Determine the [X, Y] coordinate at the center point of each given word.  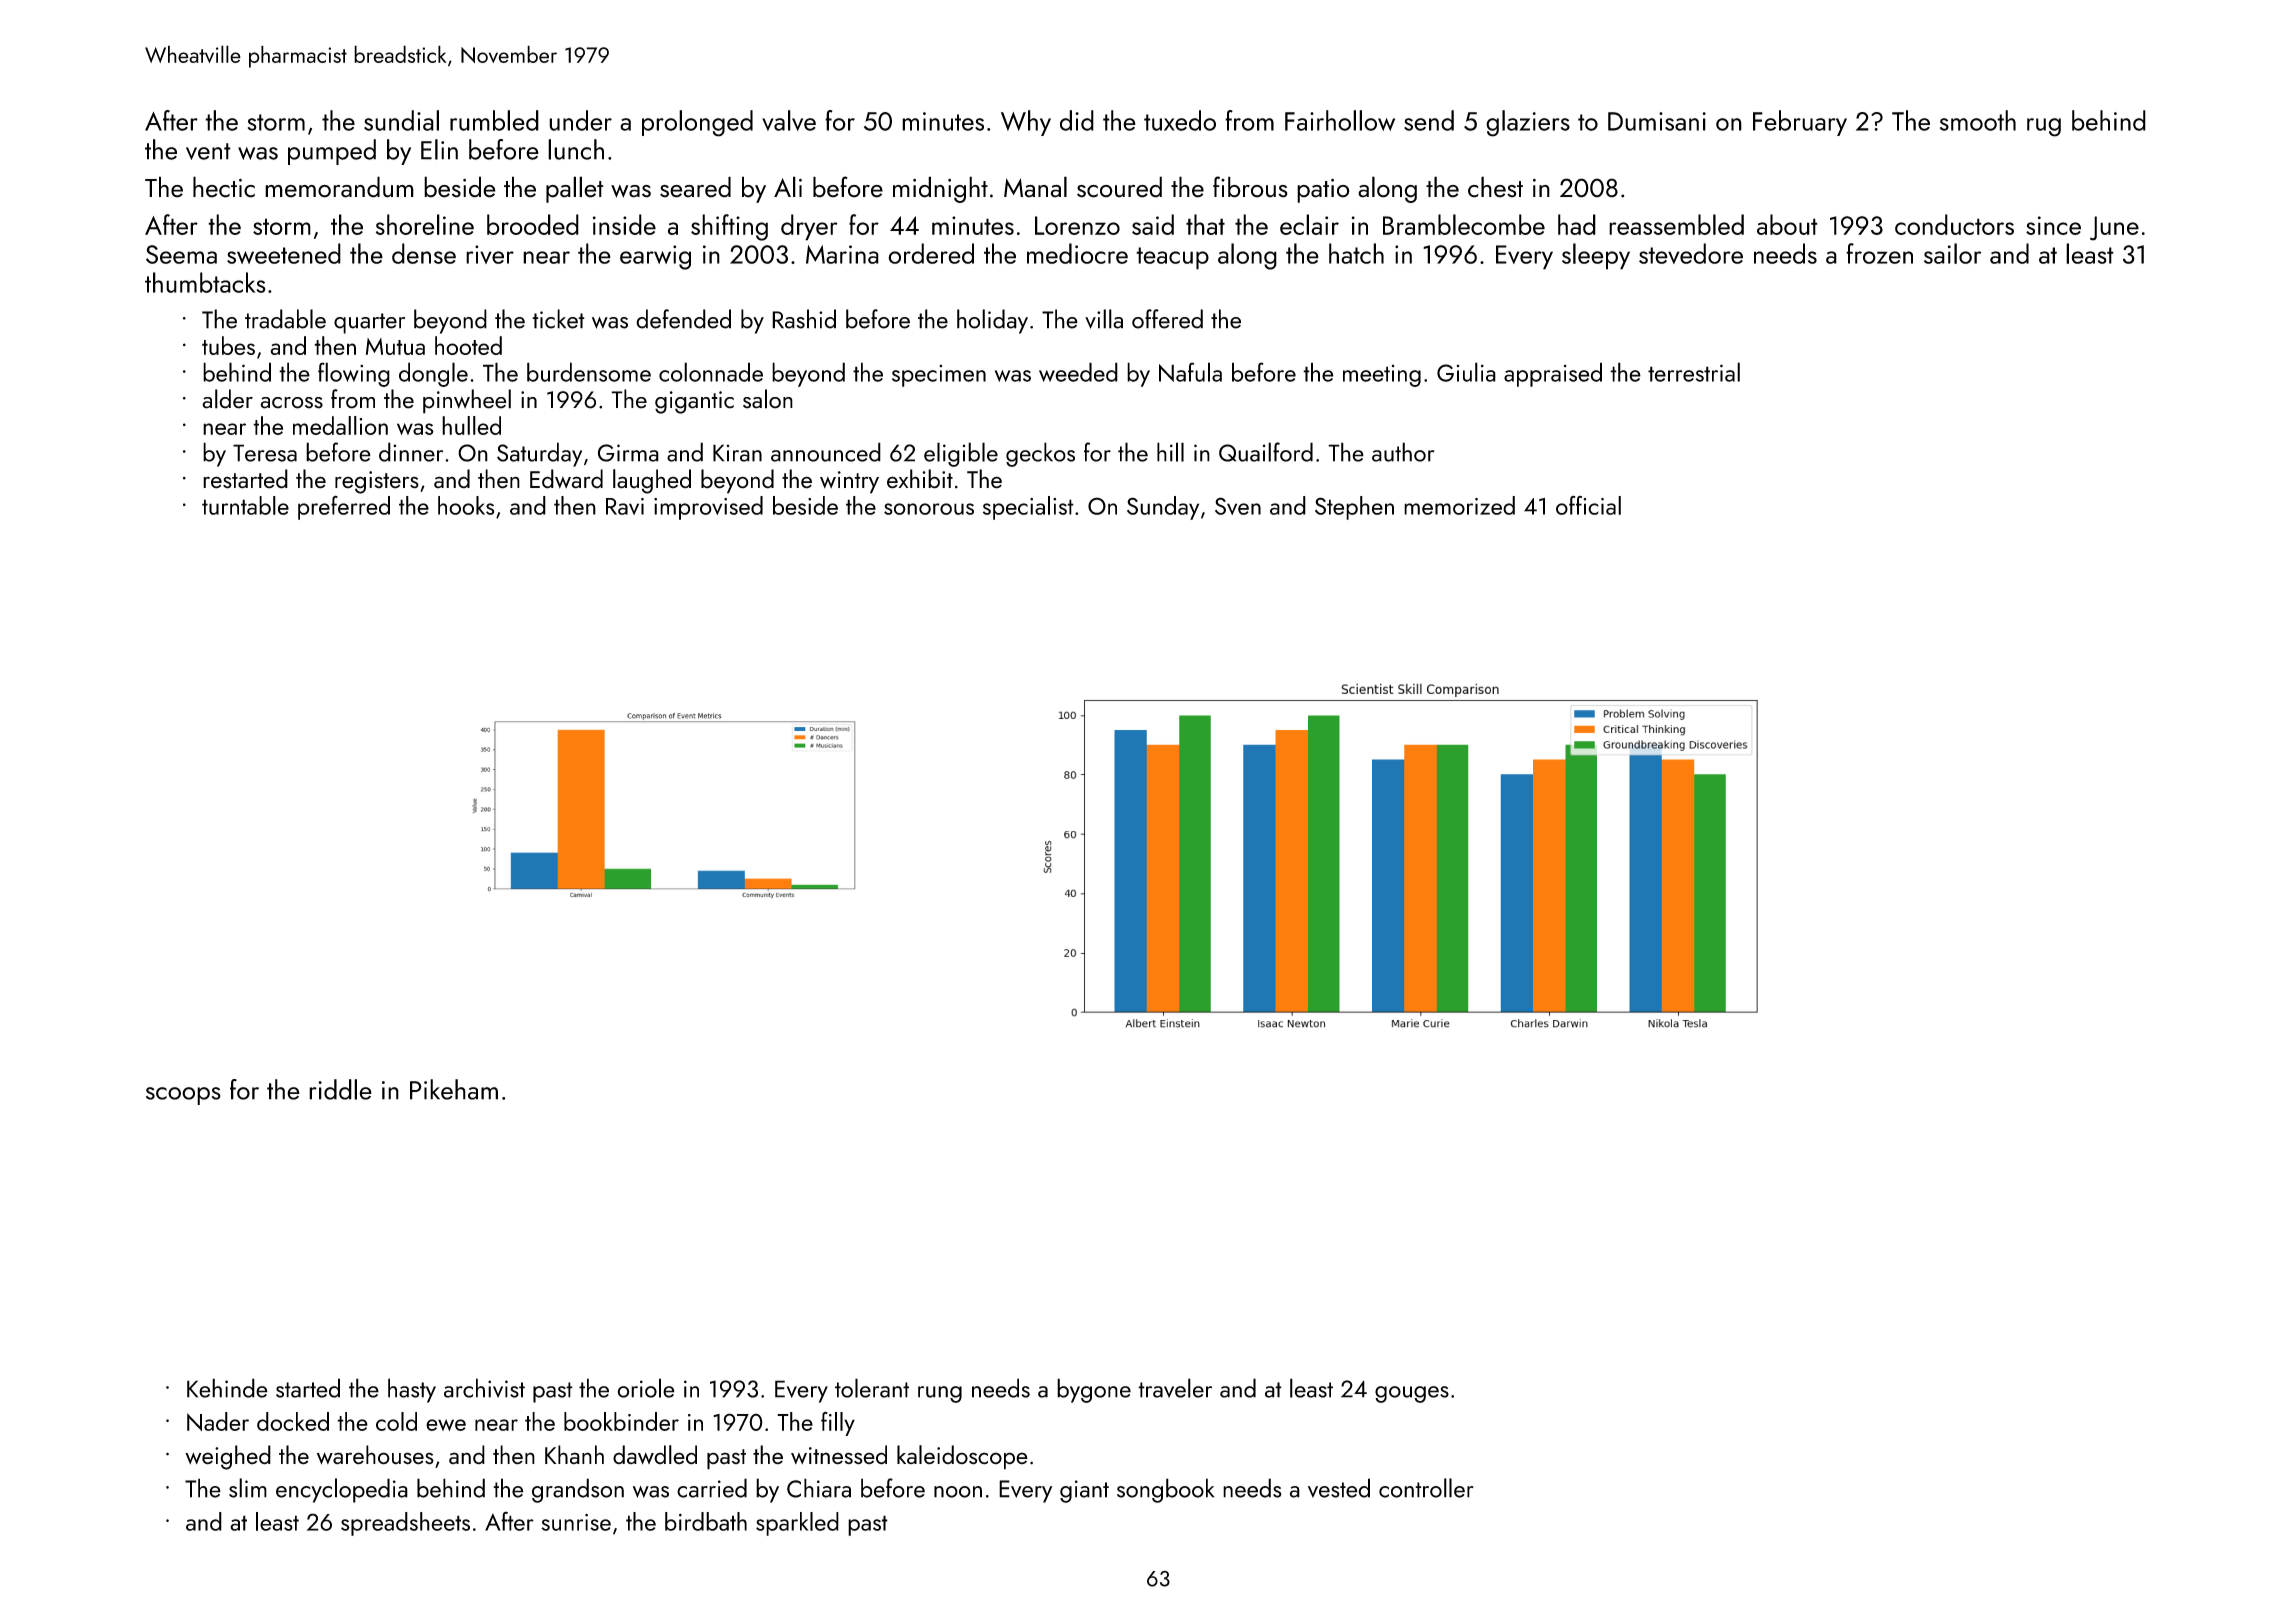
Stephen [1354, 508]
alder [227, 399]
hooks [466, 505]
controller [1426, 1488]
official [1588, 505]
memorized [1459, 505]
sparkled [797, 1524]
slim [248, 1488]
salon [768, 399]
